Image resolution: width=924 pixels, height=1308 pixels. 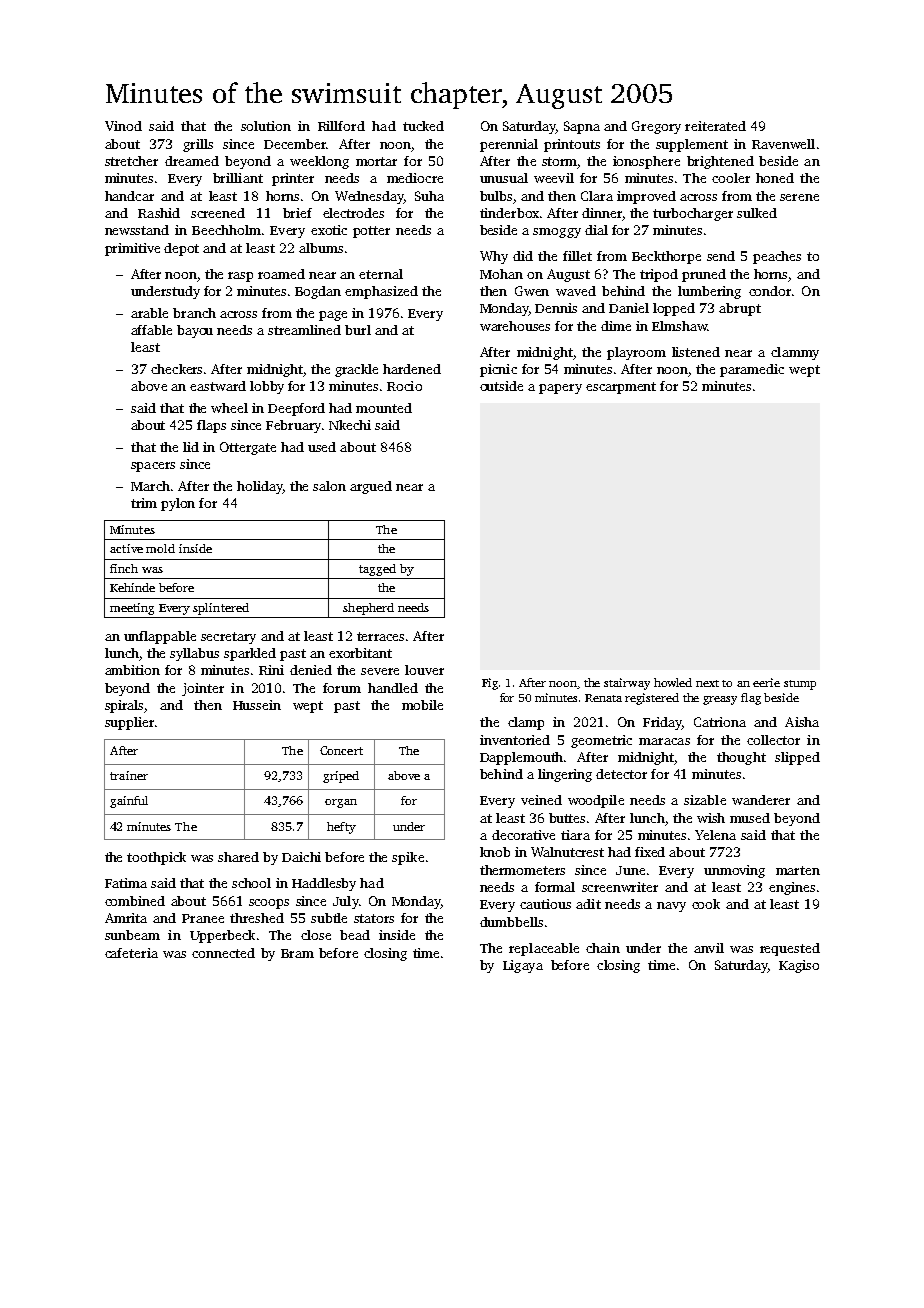 What do you see at coordinates (341, 126) in the page?
I see `Rillford` at bounding box center [341, 126].
